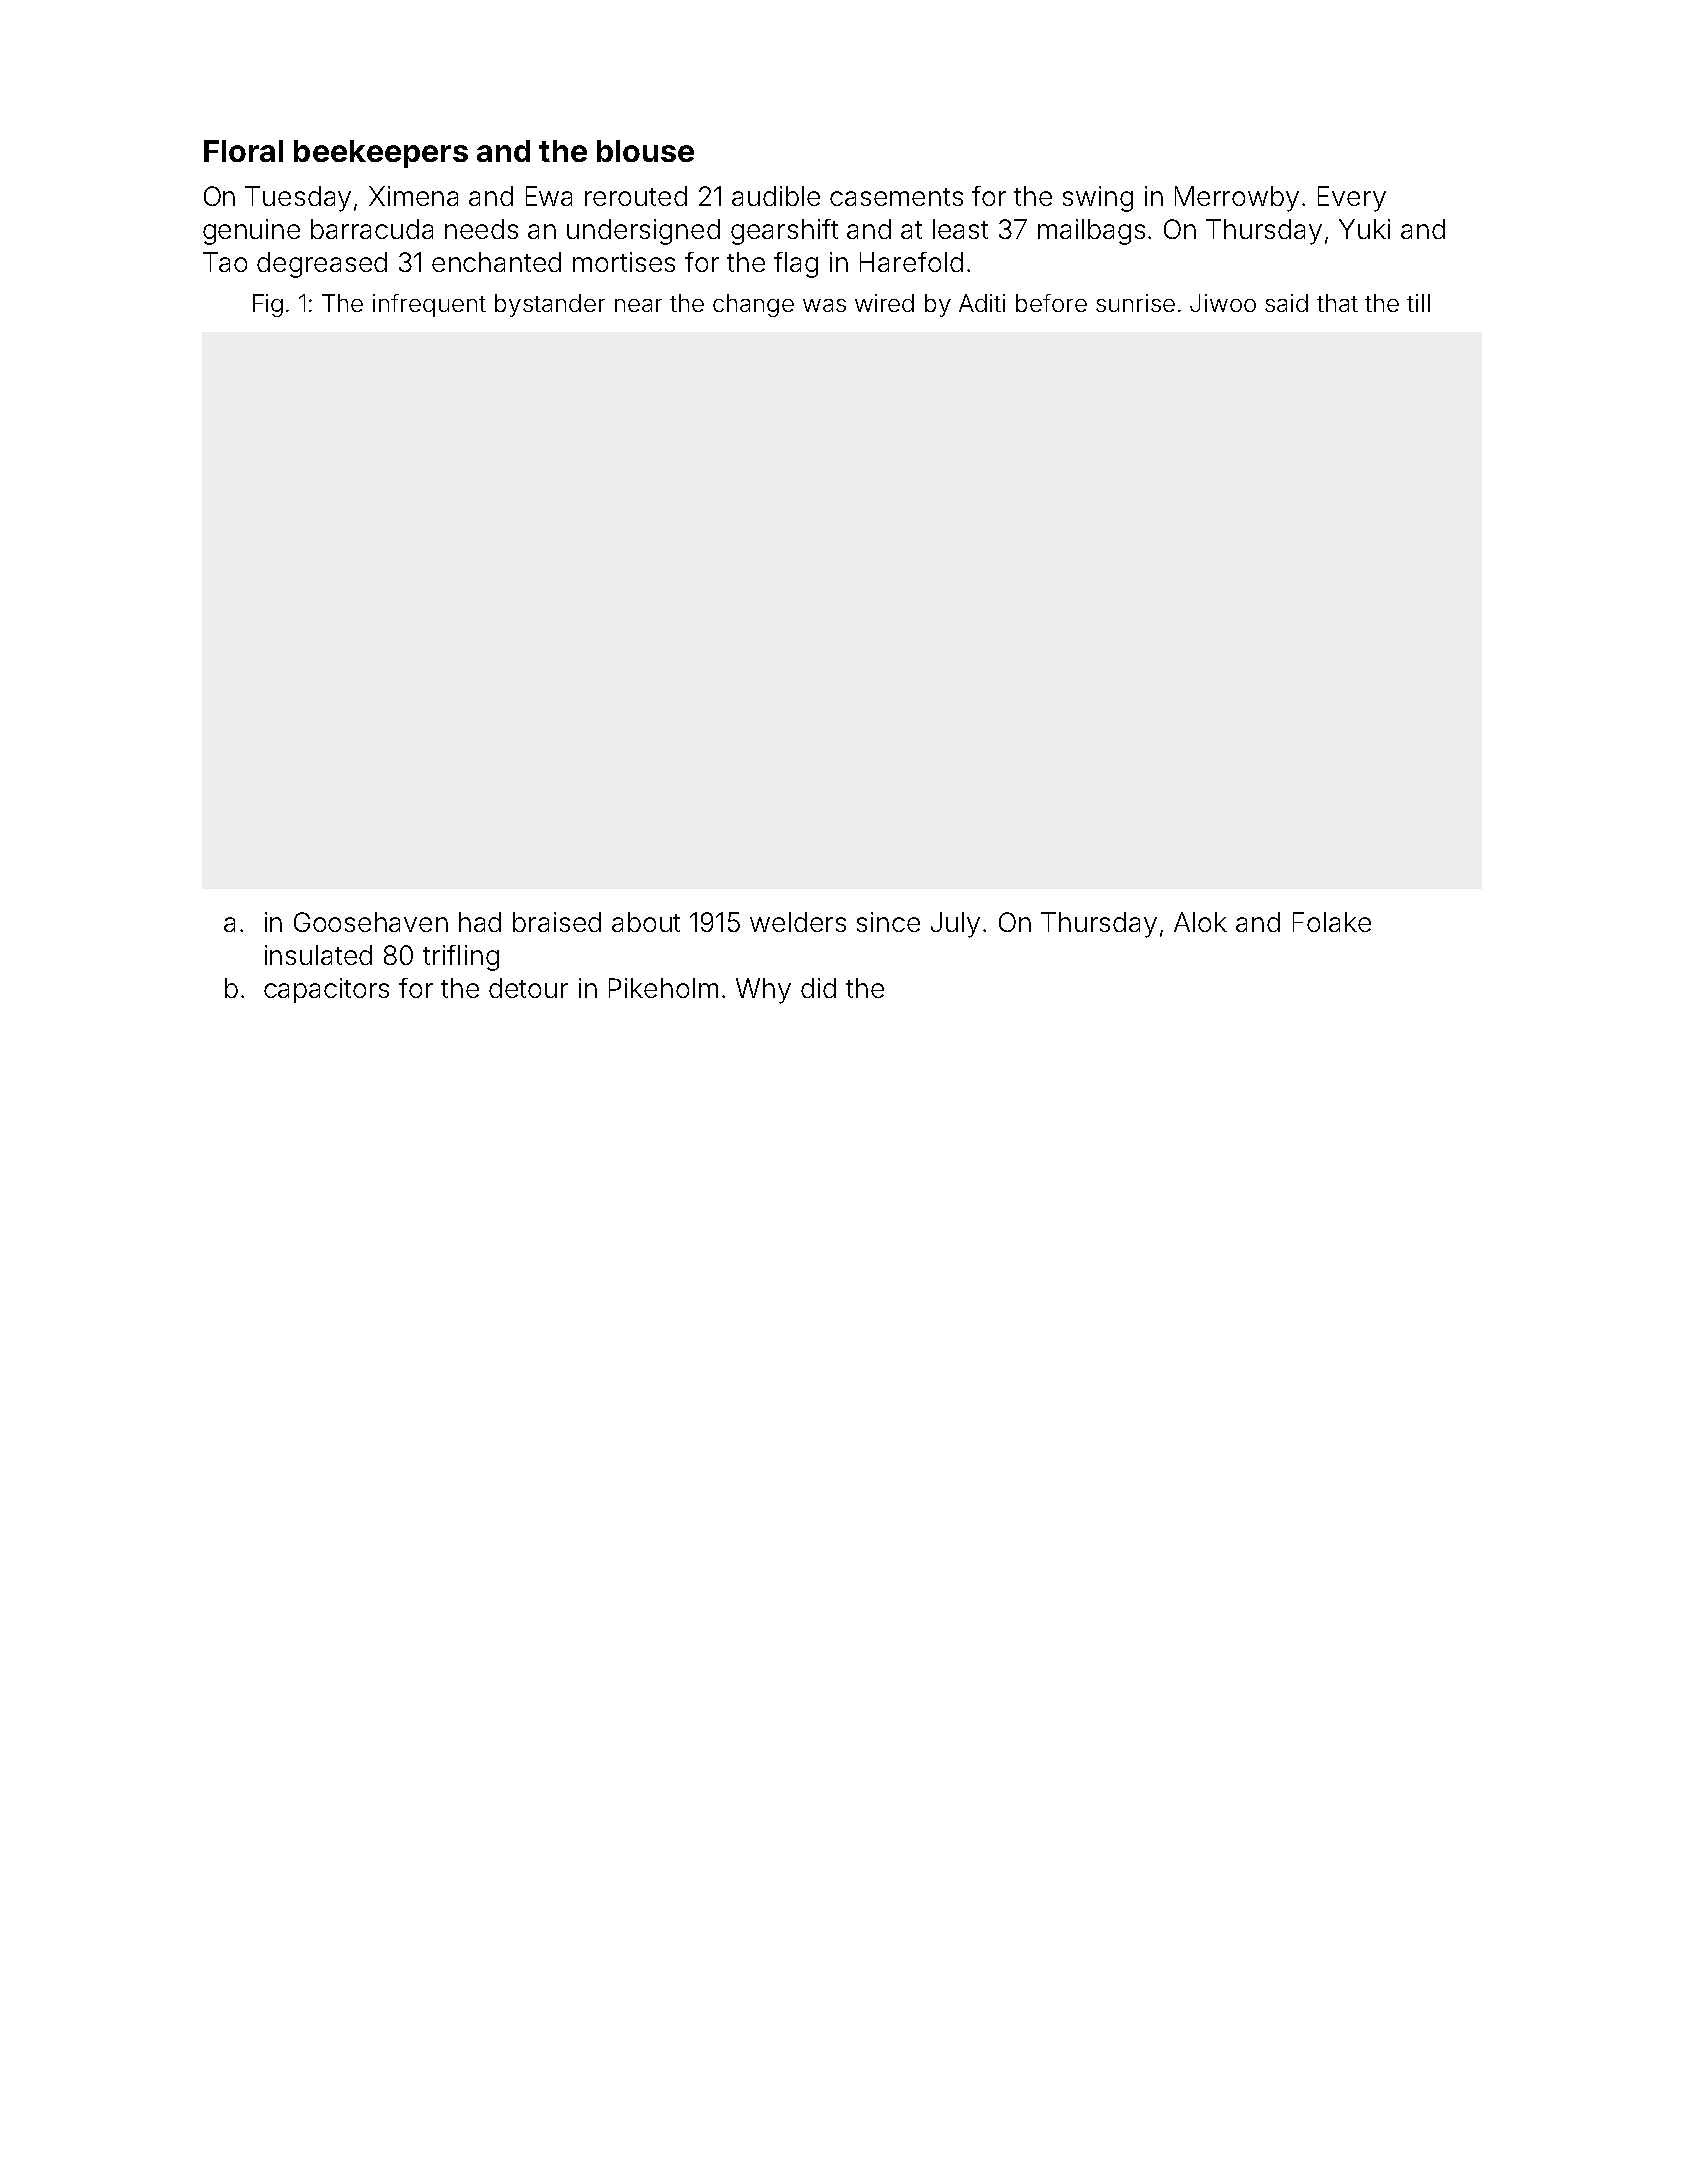 The height and width of the screenshot is (2178, 1683). Describe the element at coordinates (646, 922) in the screenshot. I see `about` at that location.
